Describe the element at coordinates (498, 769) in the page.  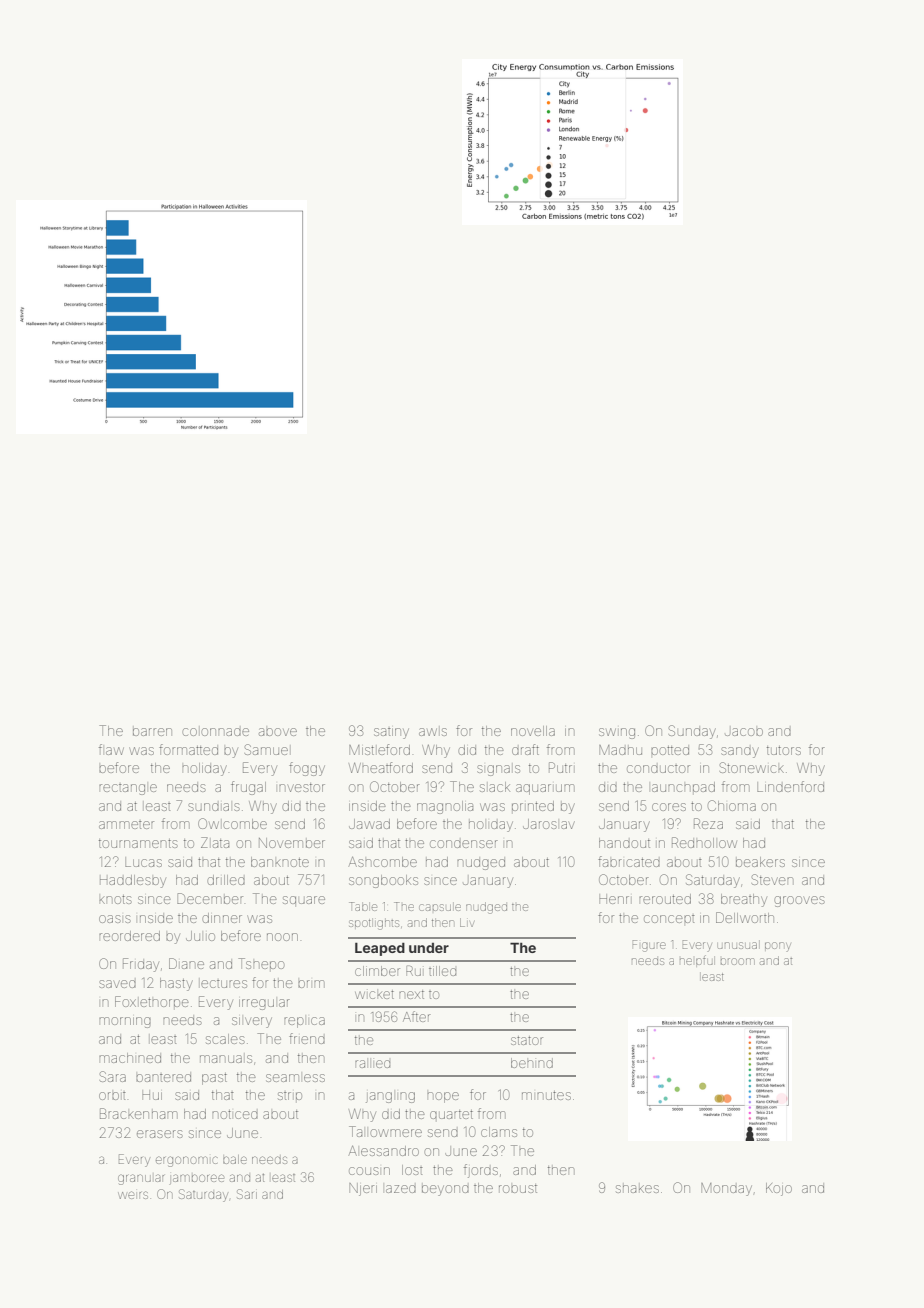
I see `signals` at that location.
